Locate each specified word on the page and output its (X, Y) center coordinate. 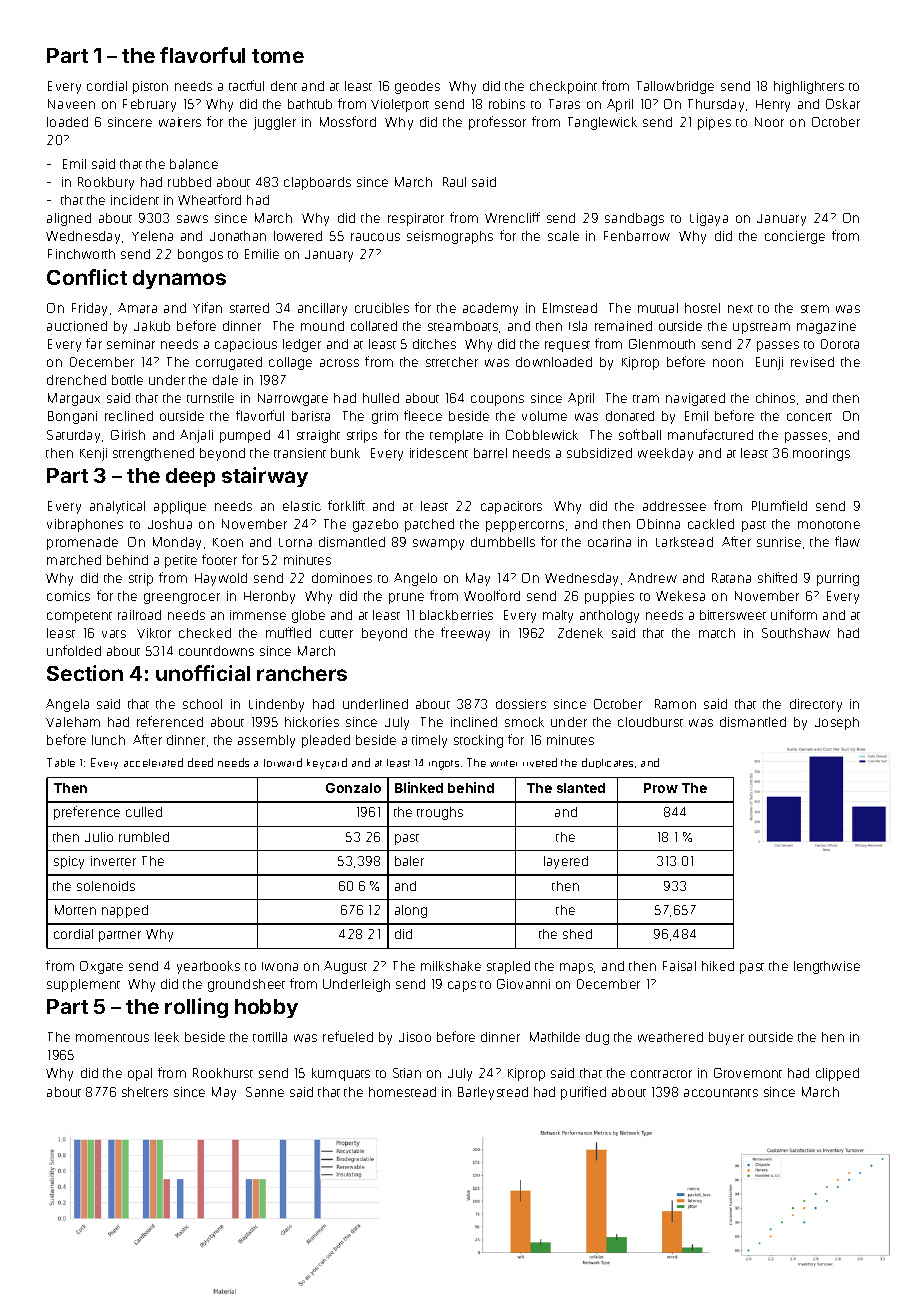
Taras (564, 104)
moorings (821, 454)
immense (258, 615)
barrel (490, 453)
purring (838, 579)
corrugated (229, 363)
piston (150, 87)
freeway (465, 634)
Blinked (419, 787)
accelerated (153, 762)
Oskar (843, 104)
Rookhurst (223, 1073)
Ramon (675, 704)
